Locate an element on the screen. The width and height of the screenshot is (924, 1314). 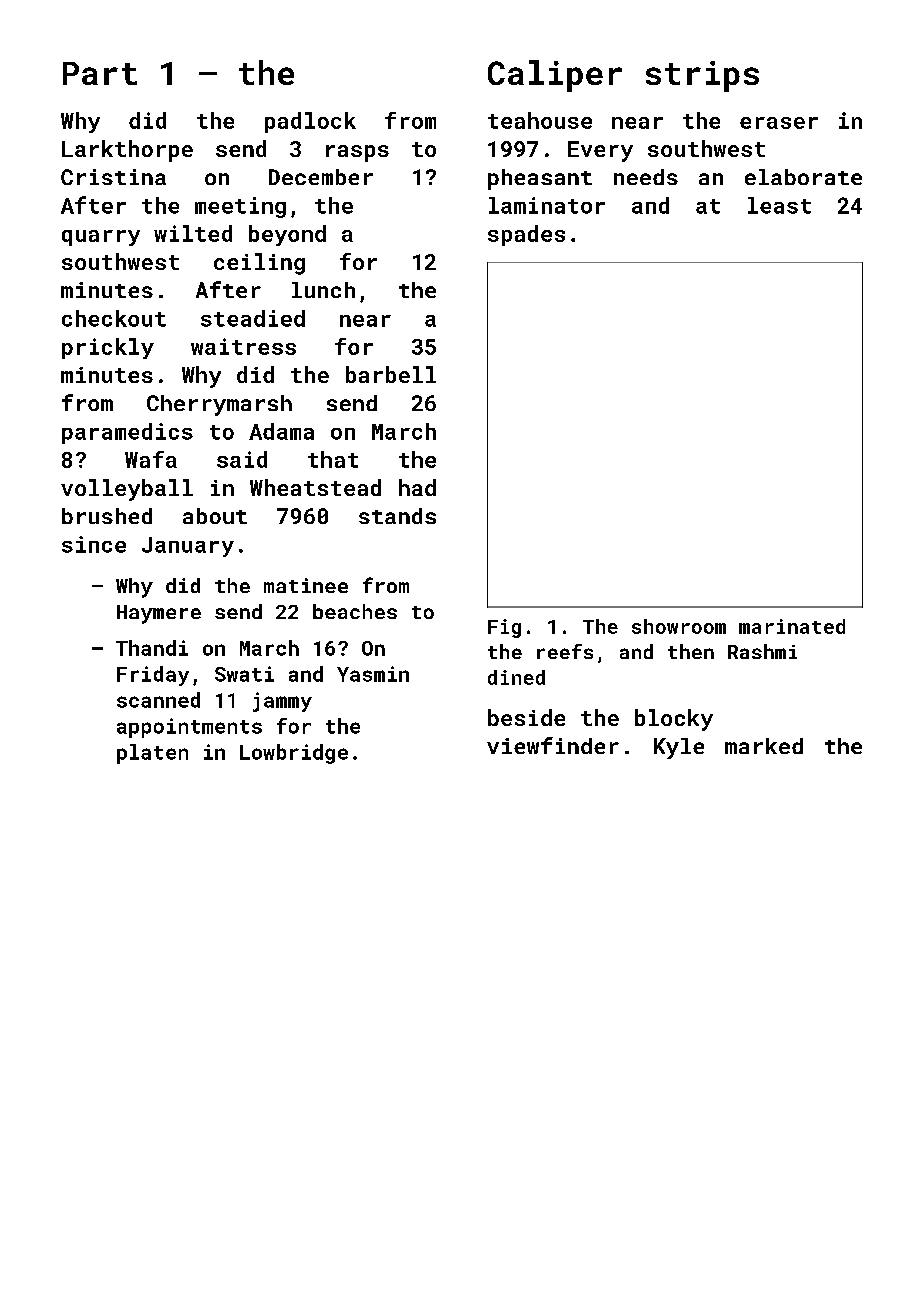
least is located at coordinates (779, 205).
